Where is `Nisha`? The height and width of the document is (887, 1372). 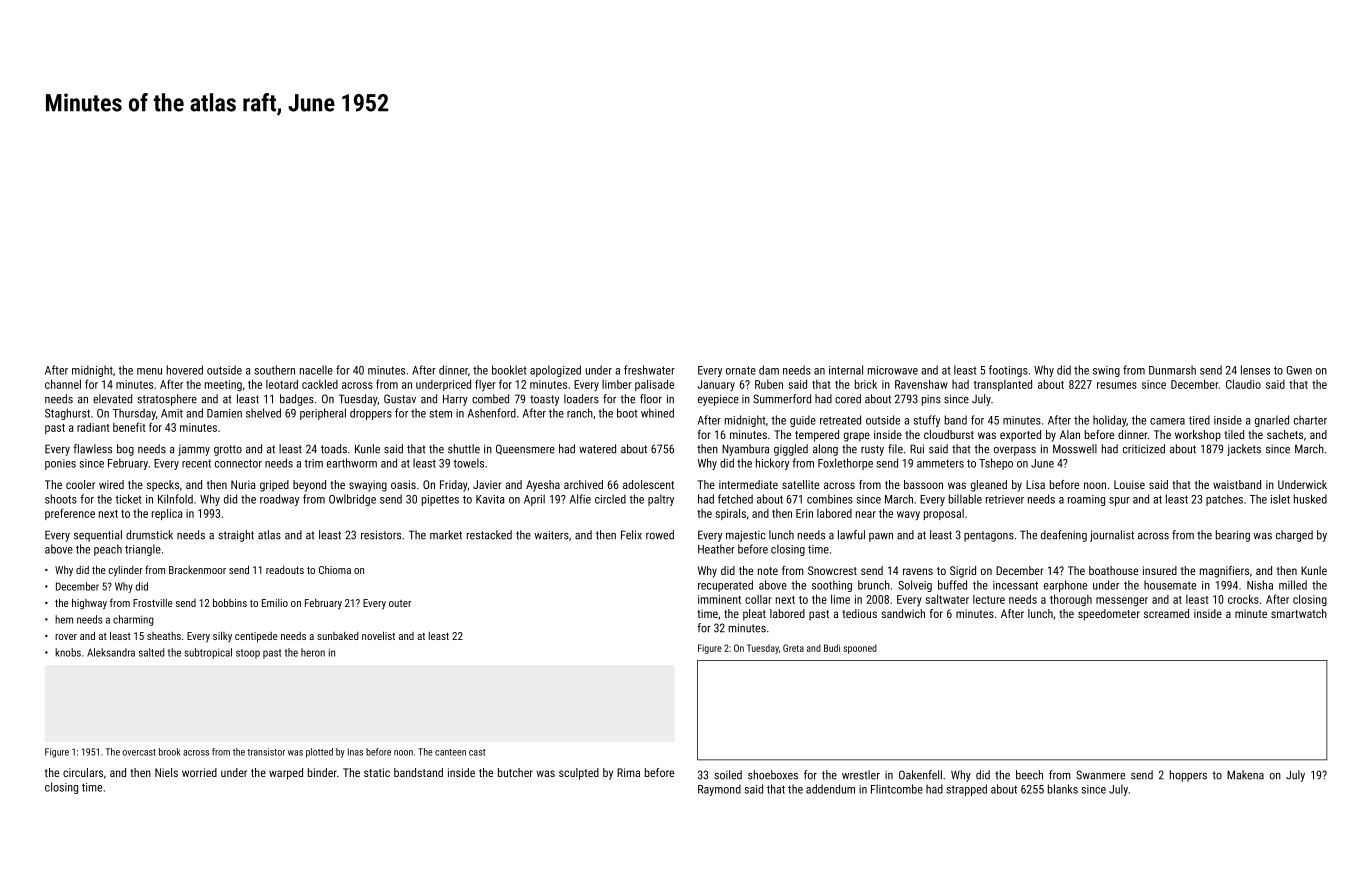
Nisha is located at coordinates (1260, 585).
